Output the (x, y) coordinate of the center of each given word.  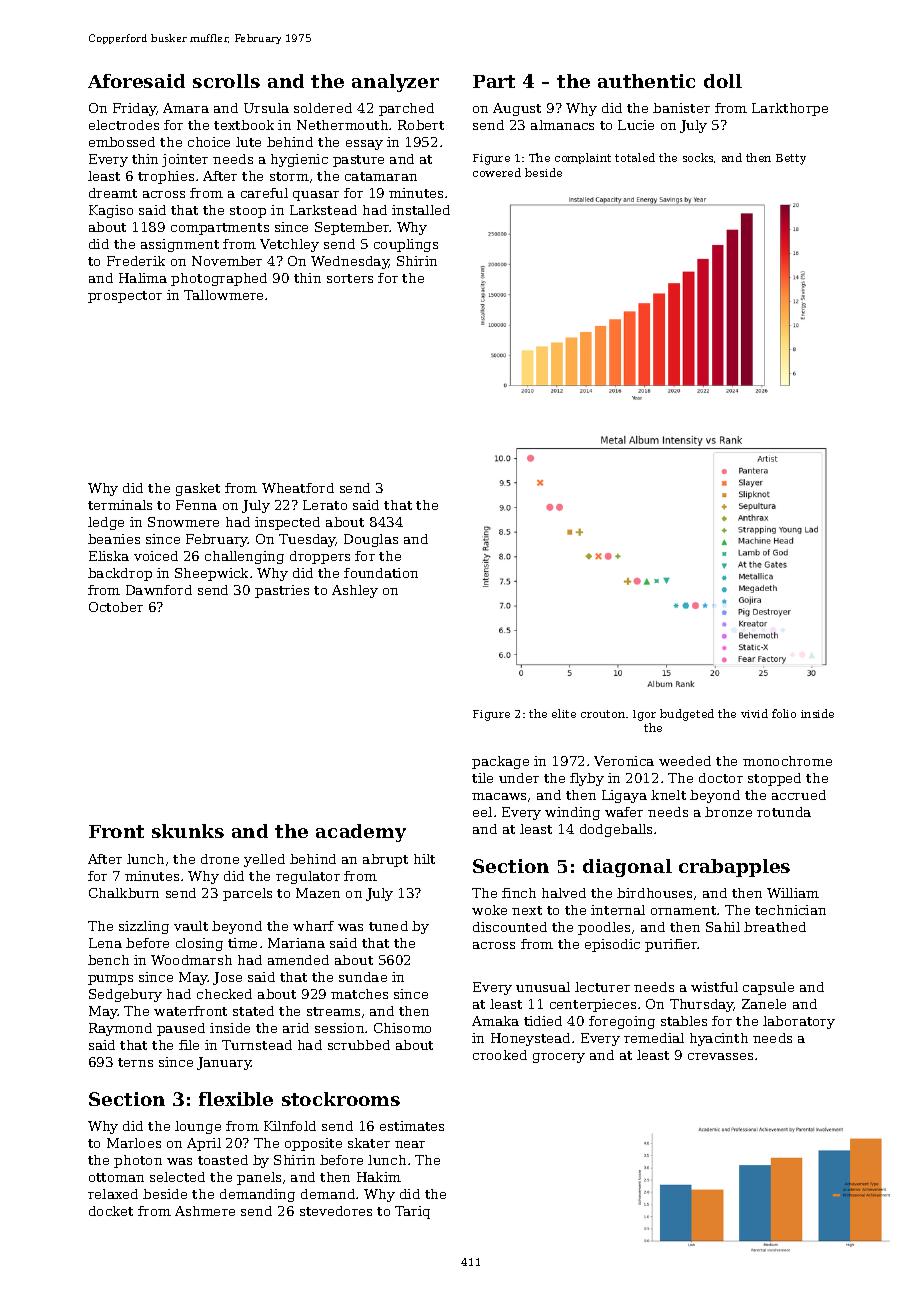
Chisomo (402, 1028)
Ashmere (205, 1211)
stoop (248, 212)
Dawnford (159, 590)
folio (784, 713)
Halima (143, 278)
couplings (406, 245)
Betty (791, 159)
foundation (381, 573)
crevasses (720, 1056)
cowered (497, 172)
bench (108, 960)
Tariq (412, 1212)
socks (698, 157)
